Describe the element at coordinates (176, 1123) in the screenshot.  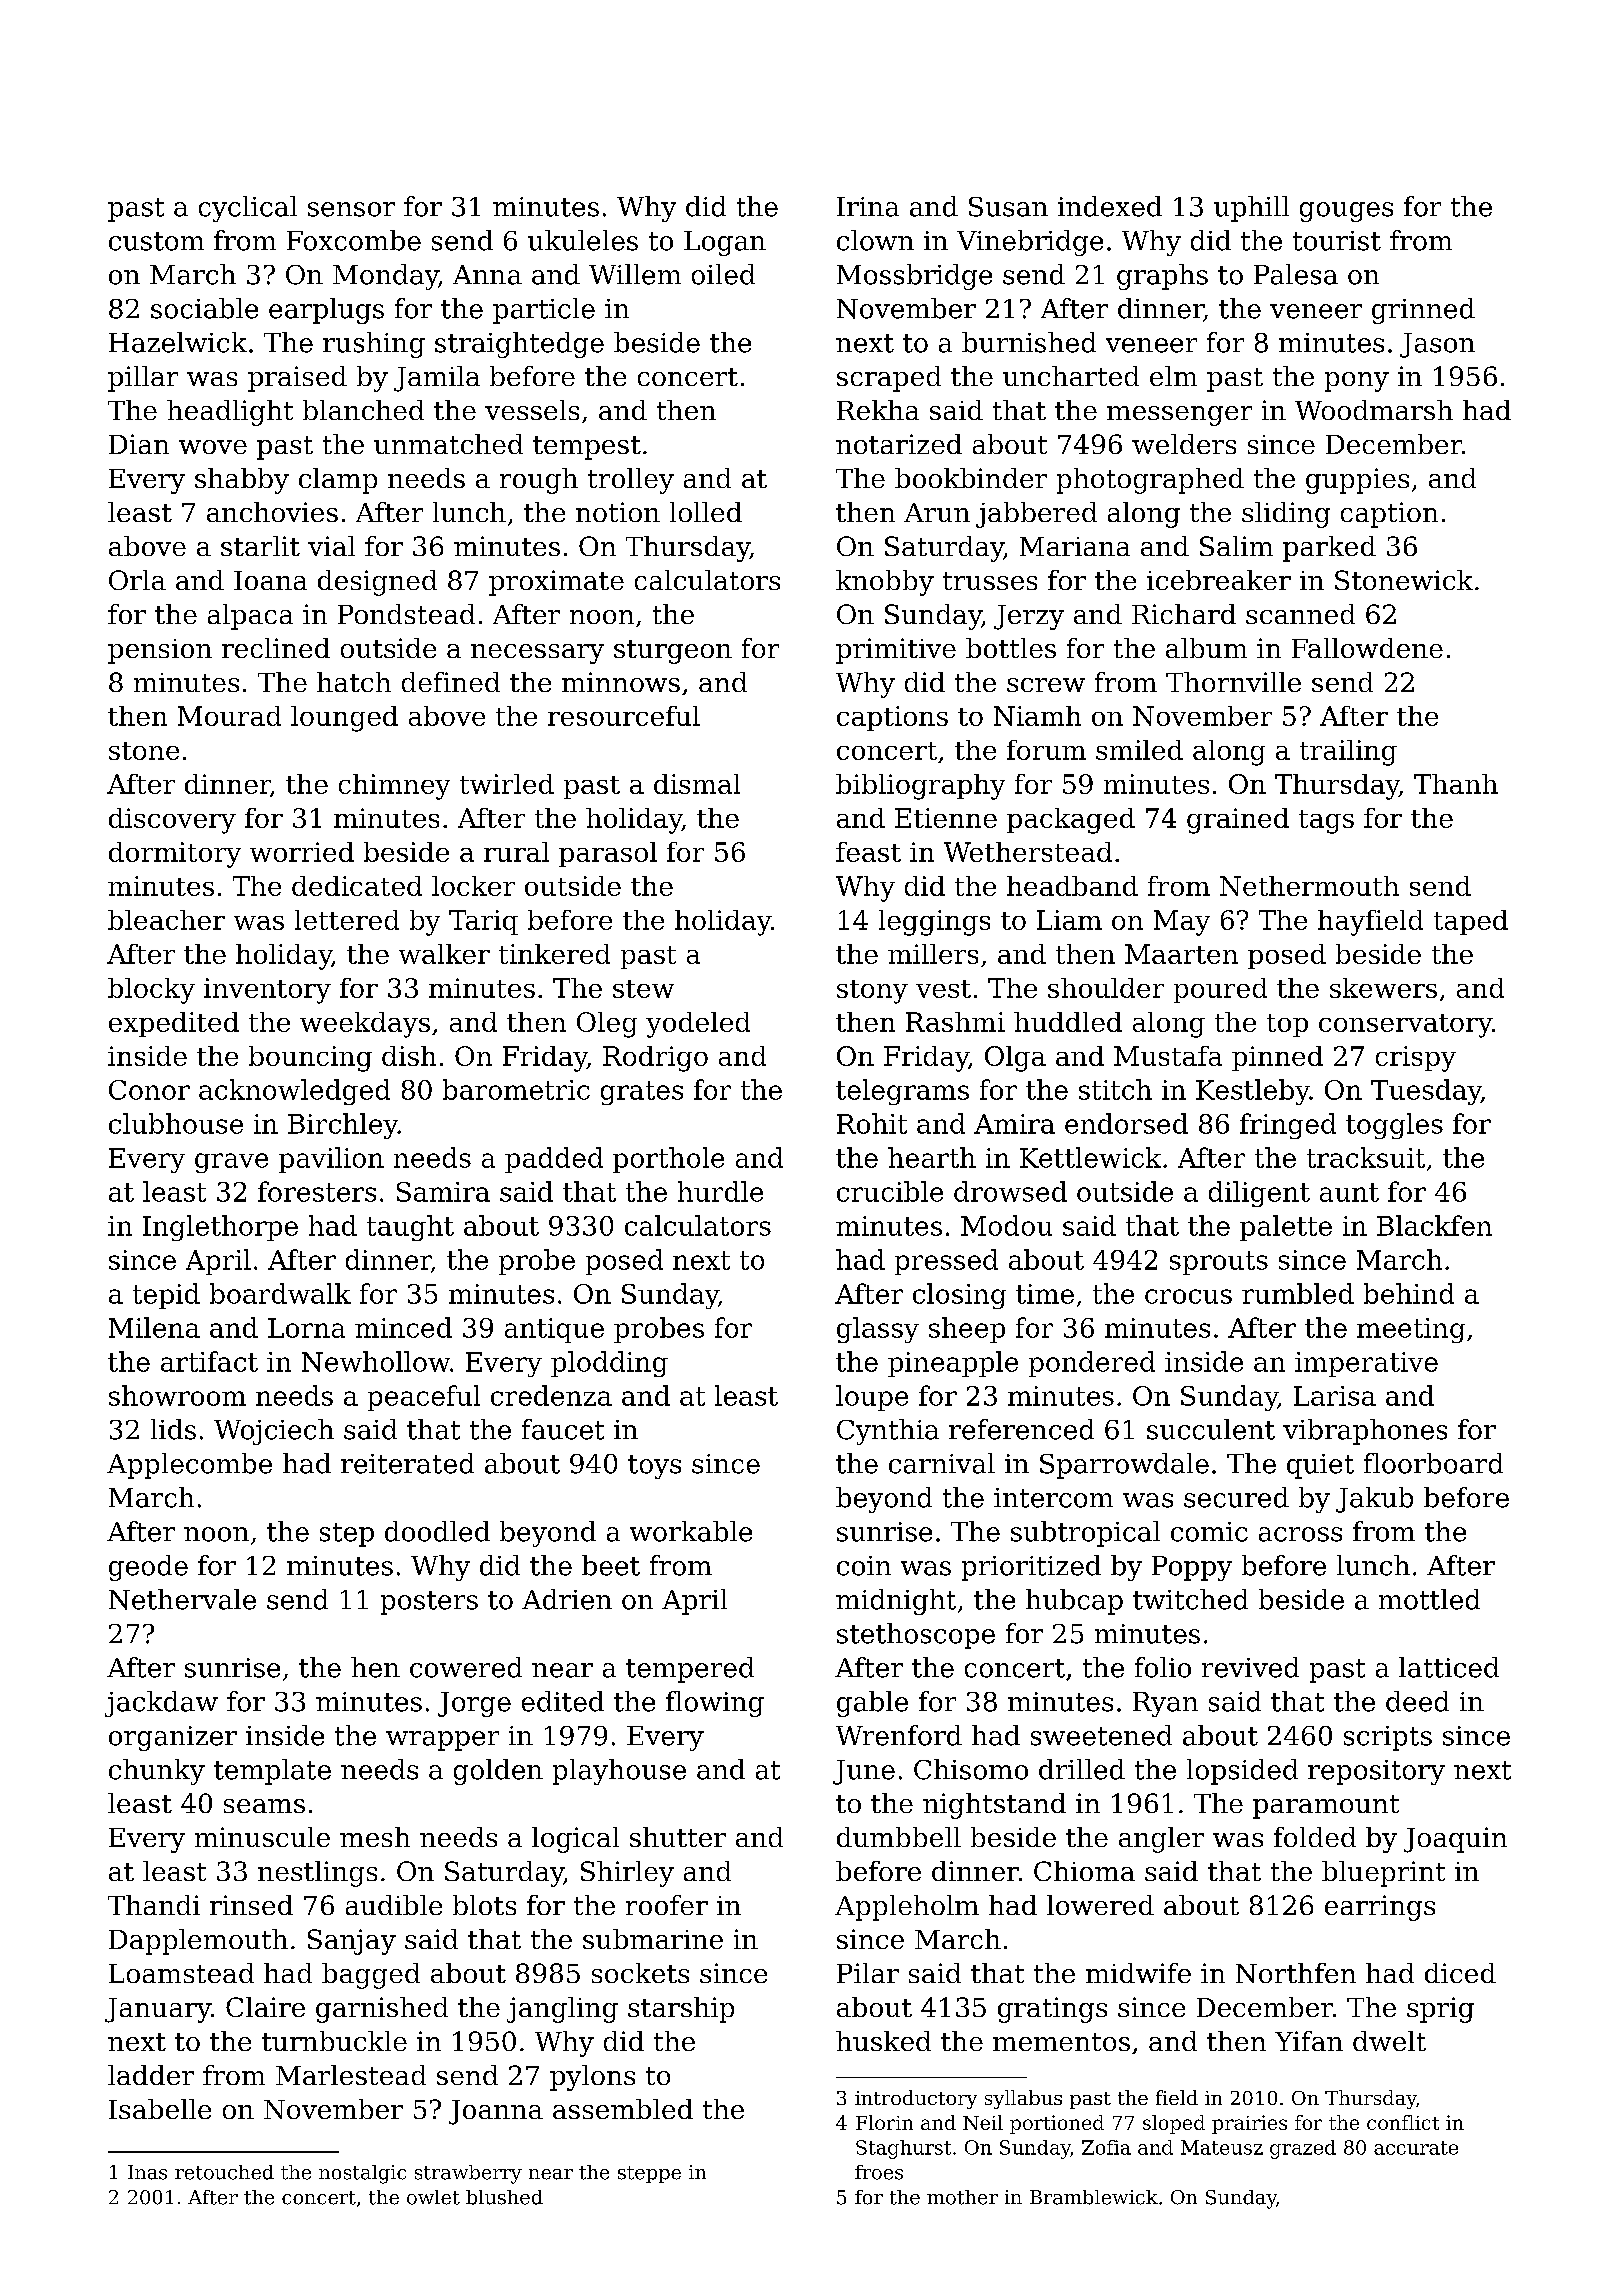
I see `clubhouse` at that location.
